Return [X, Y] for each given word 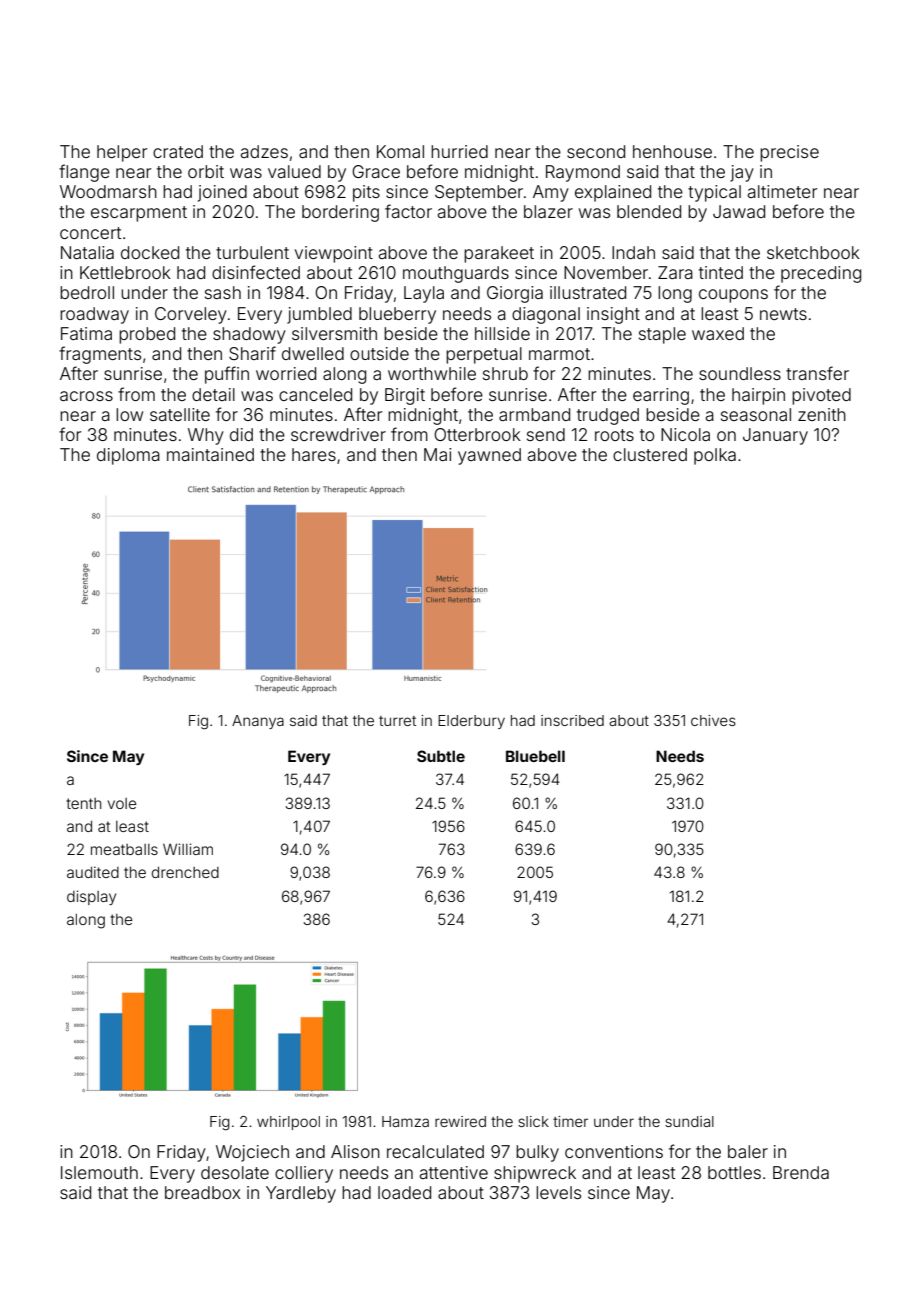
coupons [733, 296]
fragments [100, 355]
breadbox [202, 1192]
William [188, 849]
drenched [185, 872]
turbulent [252, 252]
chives [713, 720]
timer [570, 1121]
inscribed [572, 720]
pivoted [821, 396]
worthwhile [432, 373]
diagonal [546, 315]
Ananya [258, 722]
